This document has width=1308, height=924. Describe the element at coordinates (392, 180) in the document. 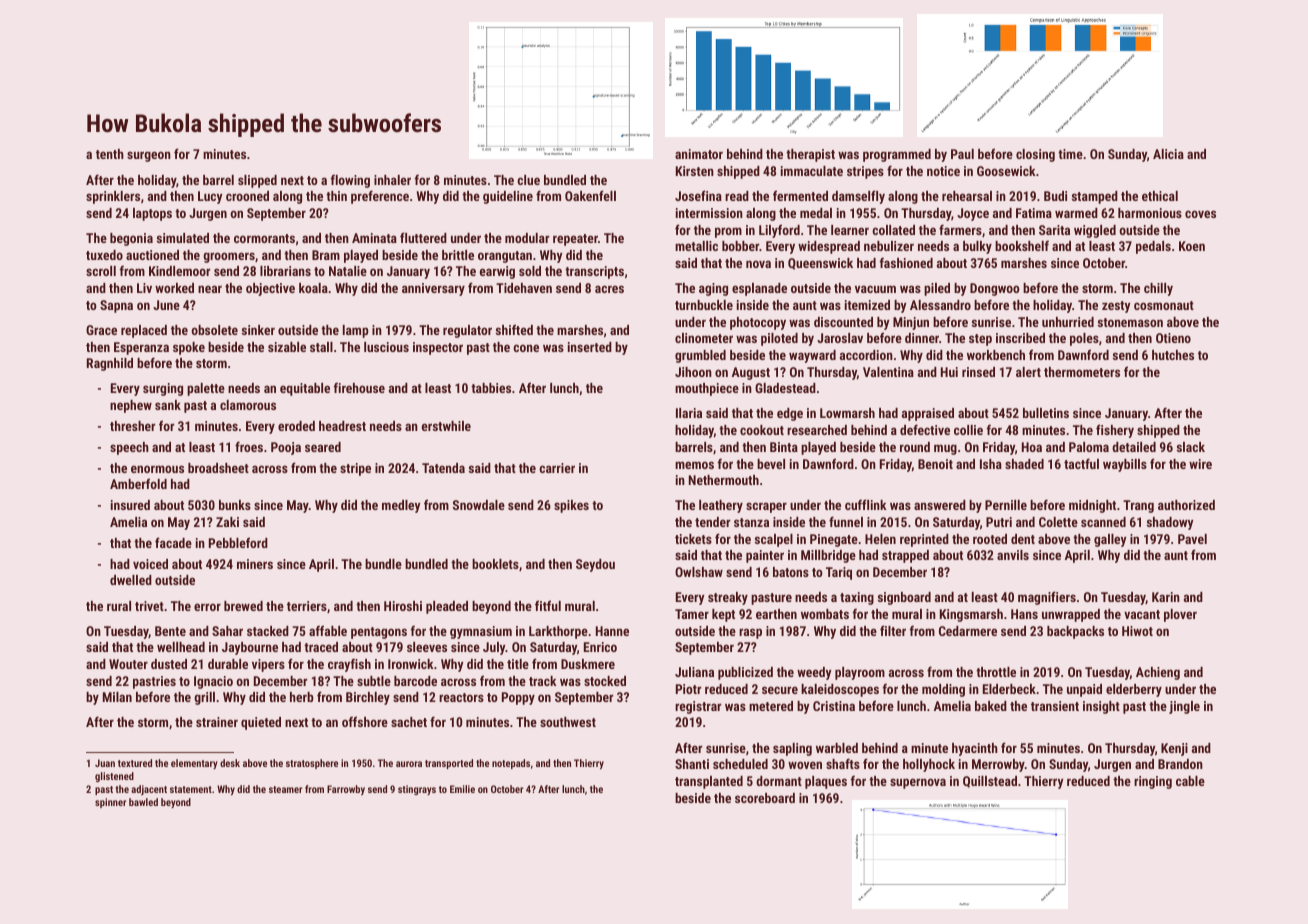

I see `inhaler` at that location.
